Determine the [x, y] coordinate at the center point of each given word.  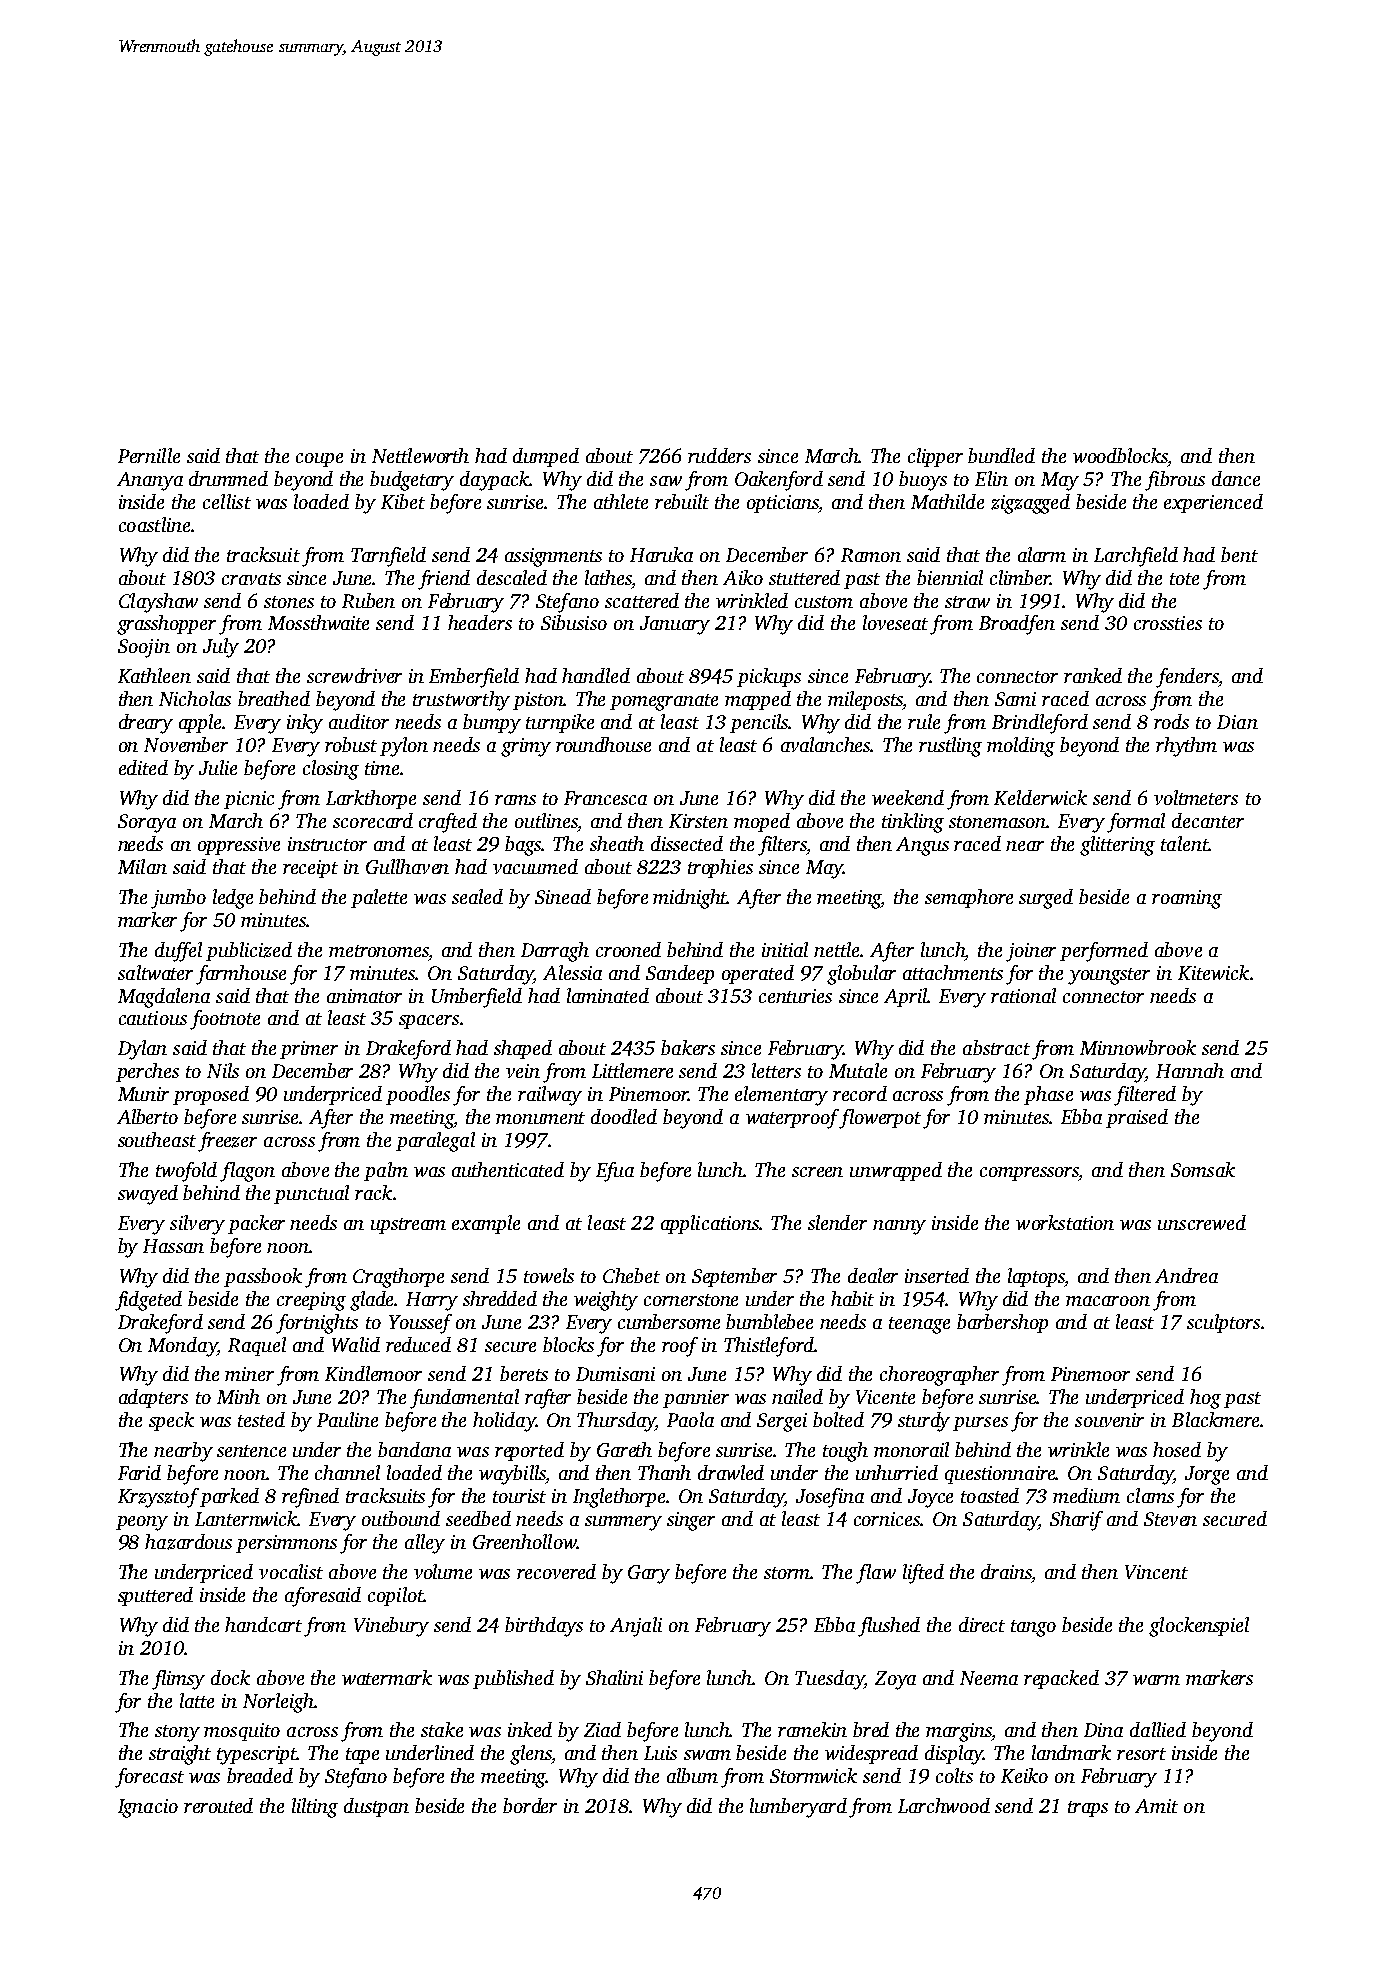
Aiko [743, 577]
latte [197, 1700]
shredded [500, 1298]
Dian [1237, 722]
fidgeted [148, 1301]
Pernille [149, 455]
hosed [1177, 1449]
